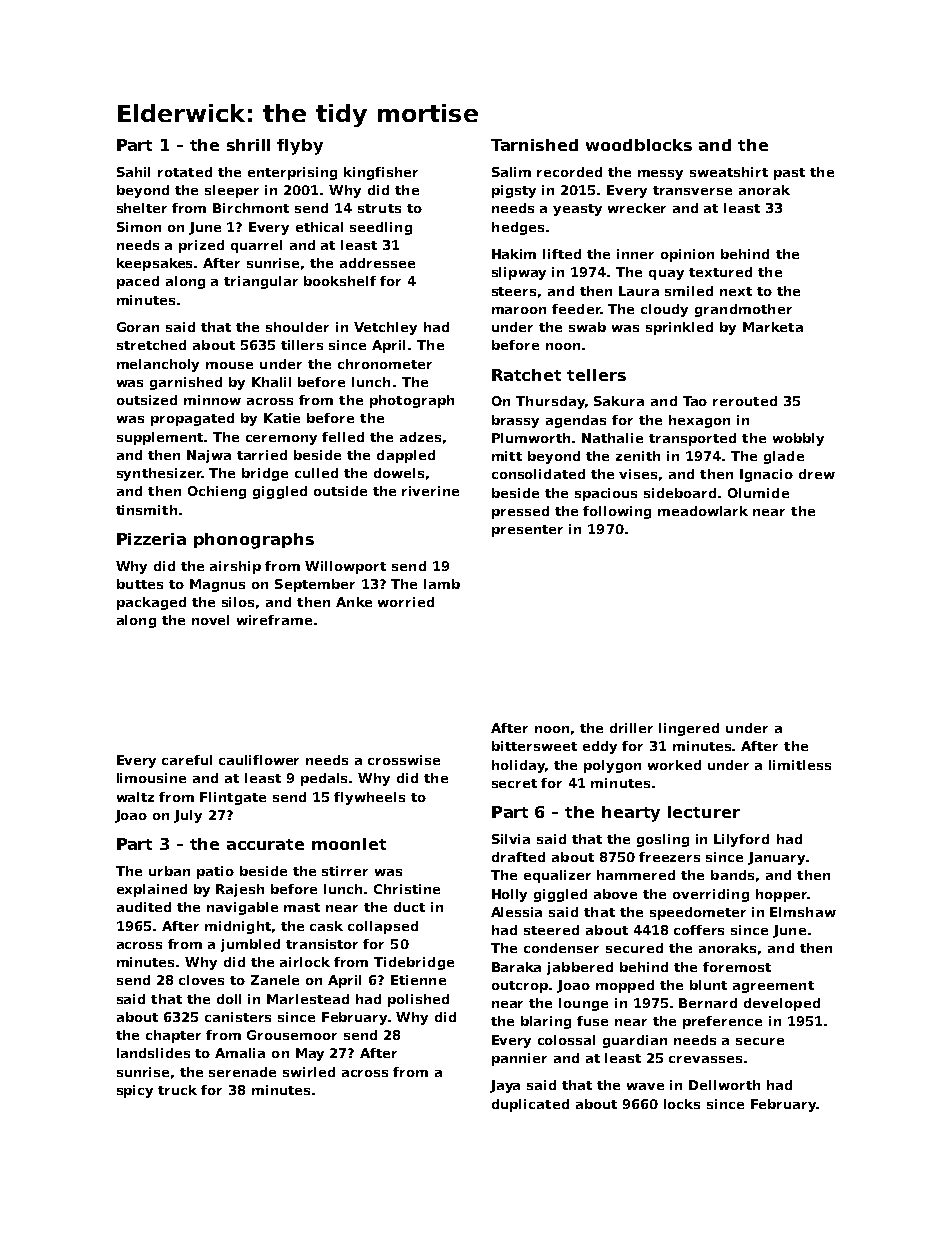  What do you see at coordinates (679, 328) in the page?
I see `sprinkled` at bounding box center [679, 328].
